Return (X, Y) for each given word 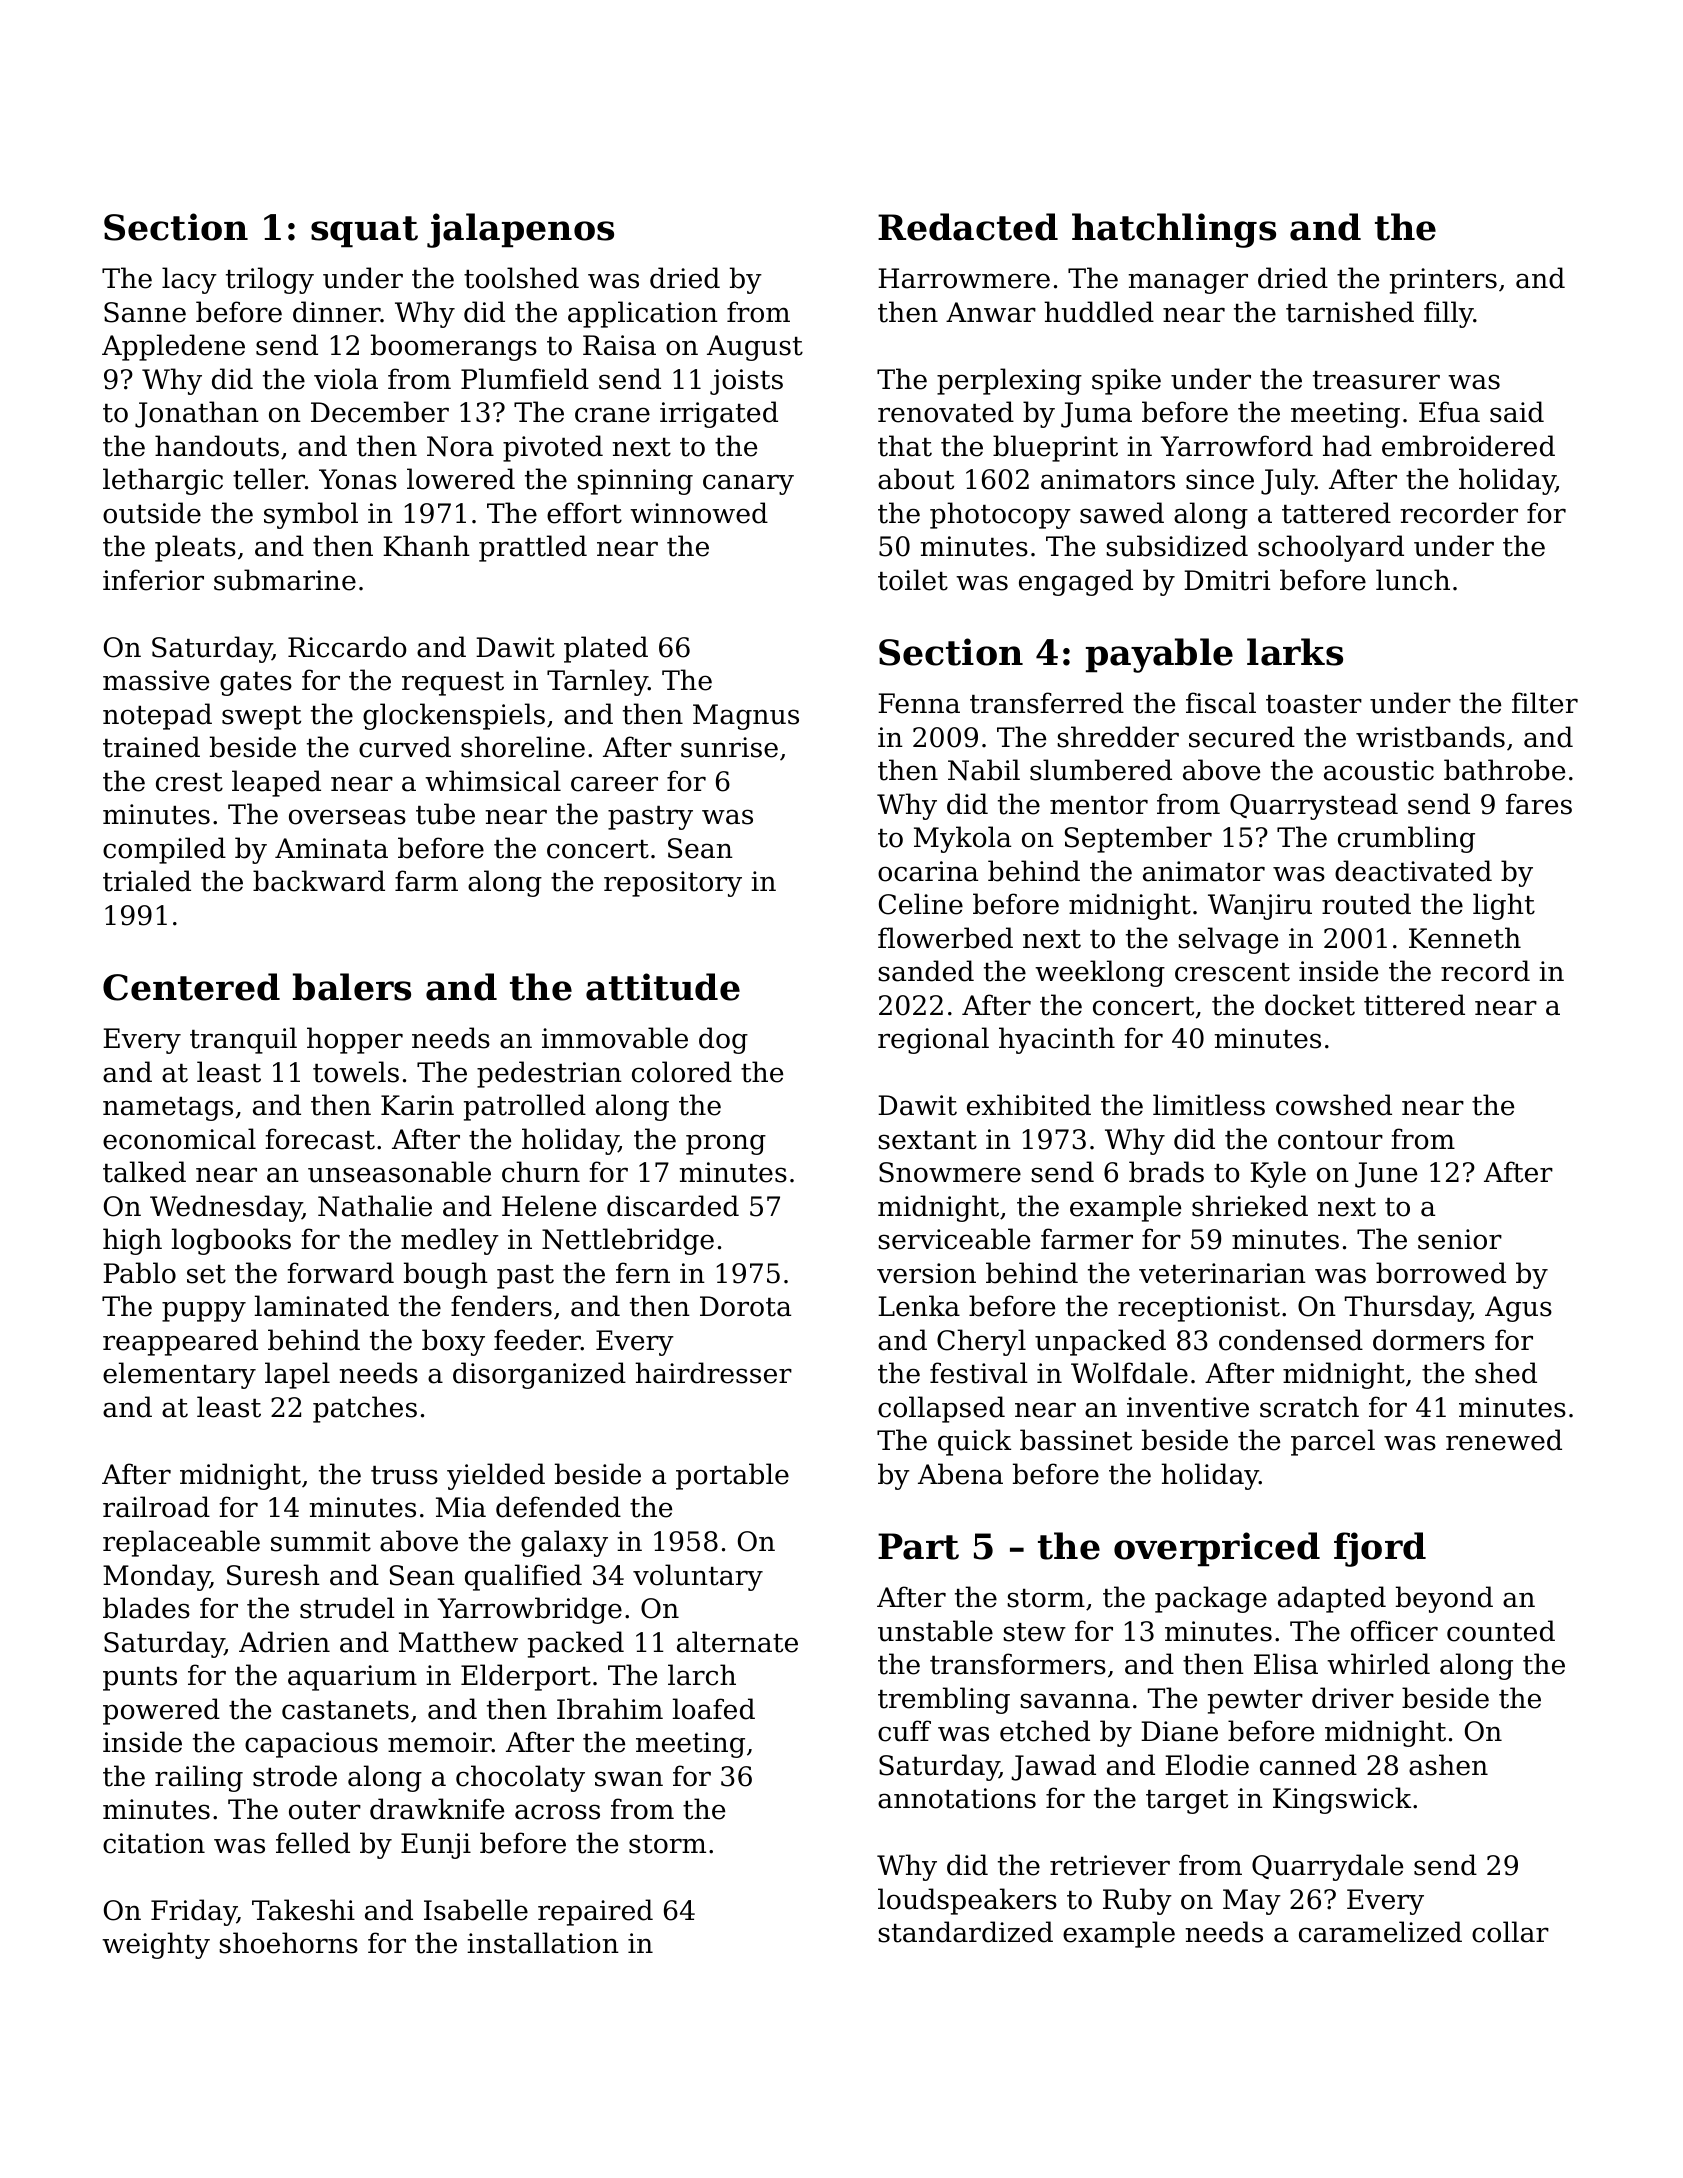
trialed (147, 881)
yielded (496, 1476)
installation (543, 1943)
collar (1510, 1932)
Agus (1518, 1309)
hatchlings (1174, 230)
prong (726, 1144)
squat (364, 232)
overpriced (1217, 1549)
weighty (156, 1945)
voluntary (698, 1577)
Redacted (968, 227)
